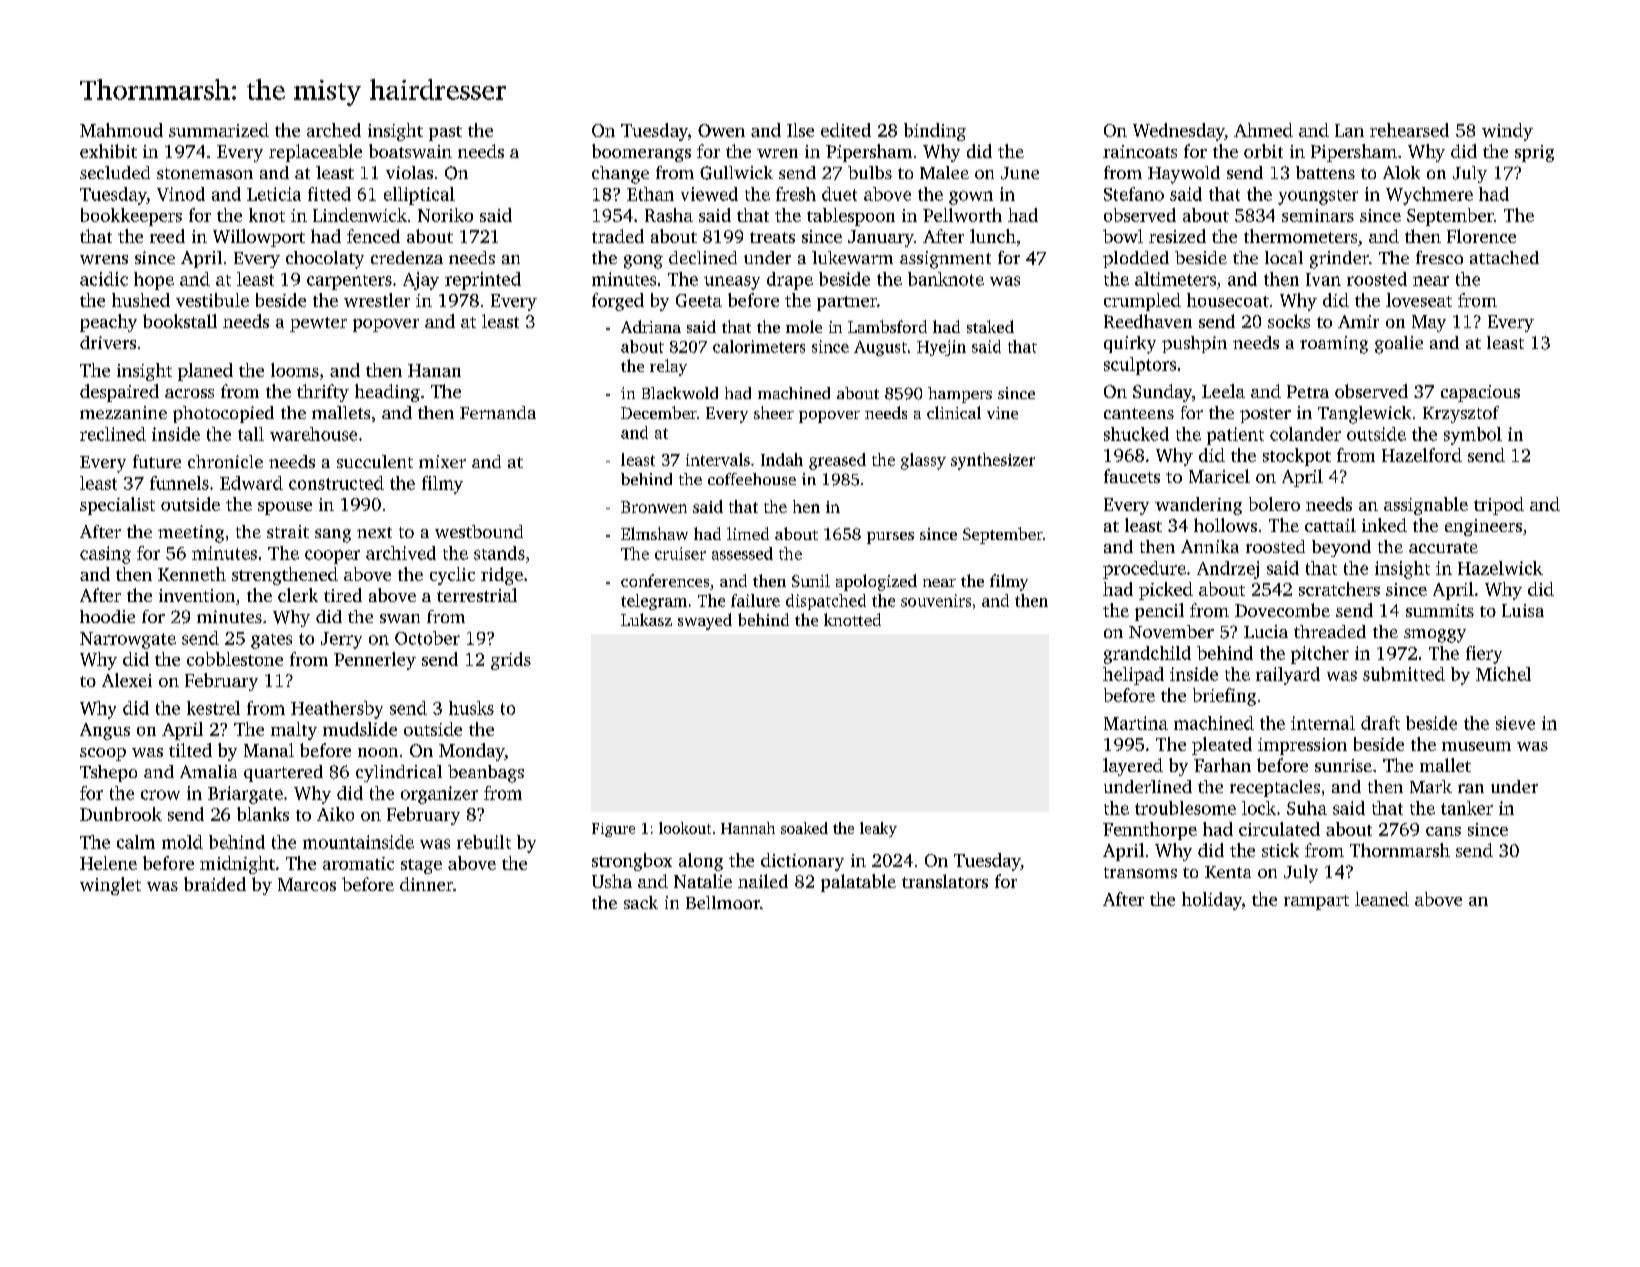  Describe the element at coordinates (1499, 506) in the screenshot. I see `tripod` at that location.
